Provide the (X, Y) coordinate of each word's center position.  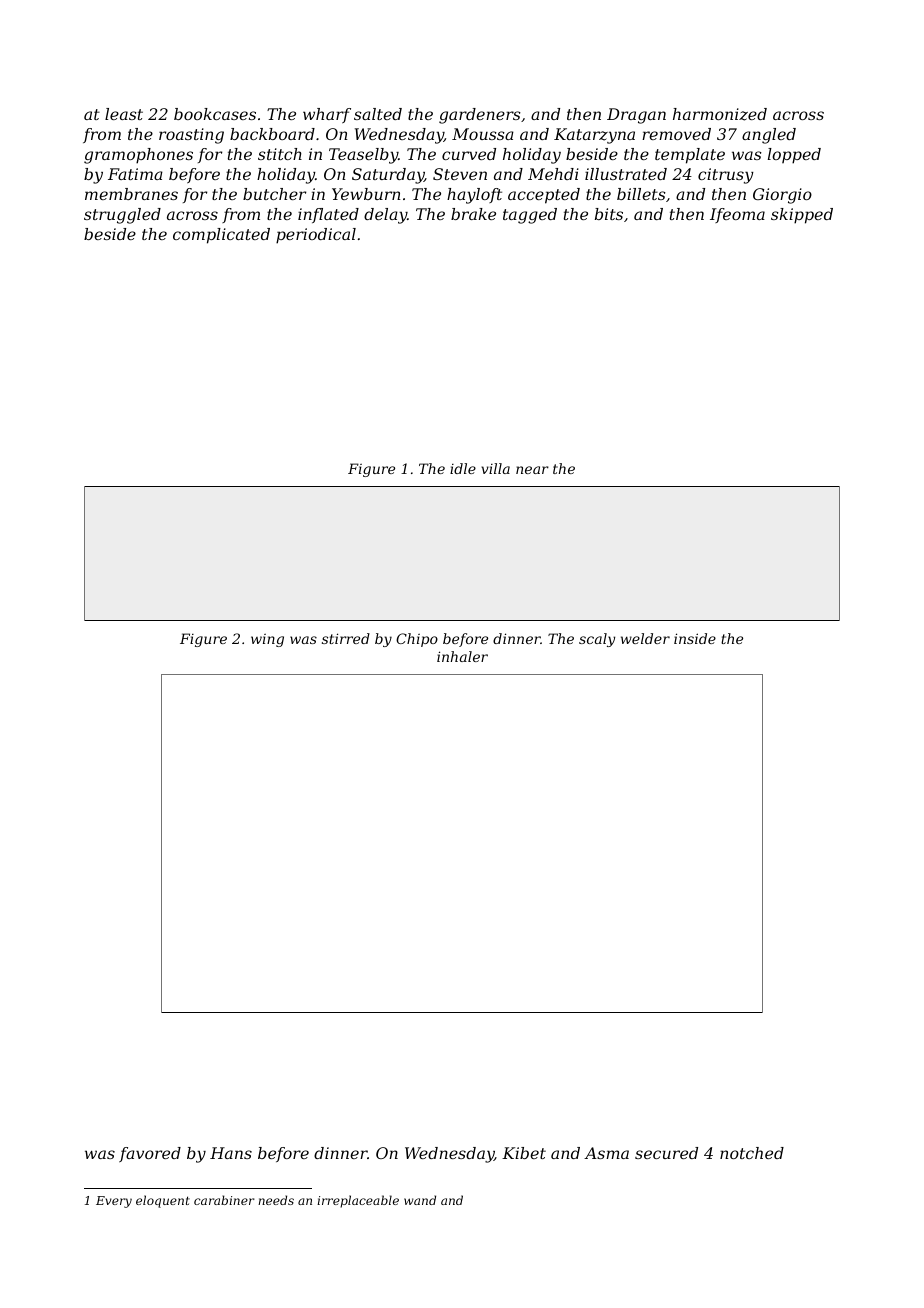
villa (495, 468)
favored (150, 1154)
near (532, 470)
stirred (346, 638)
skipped (802, 216)
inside (695, 638)
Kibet (524, 1153)
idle (463, 468)
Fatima (135, 174)
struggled (122, 216)
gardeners (480, 116)
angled (769, 136)
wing (267, 640)
